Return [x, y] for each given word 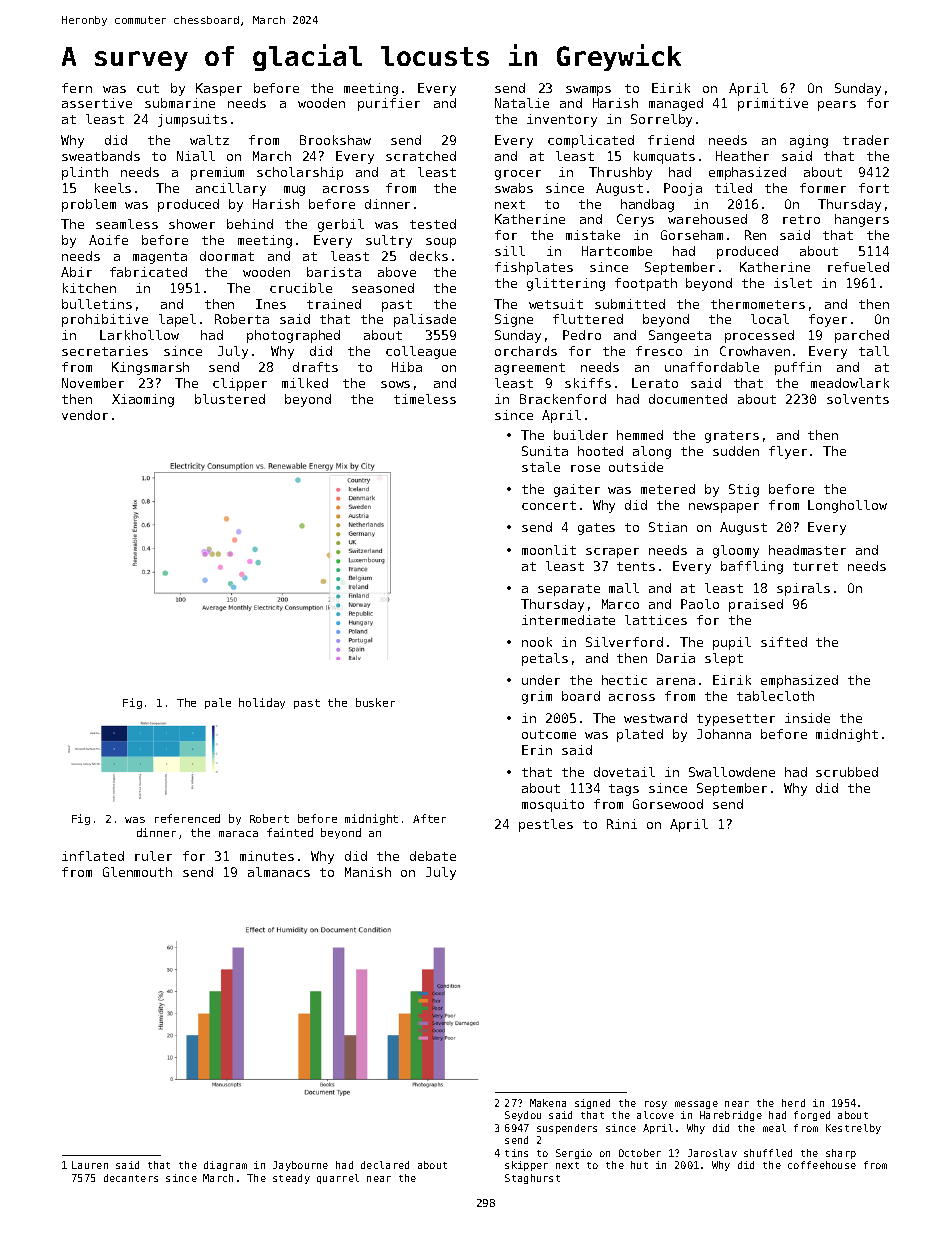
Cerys [635, 220]
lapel [177, 320]
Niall [196, 156]
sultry [389, 241]
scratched [421, 156]
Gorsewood [668, 804]
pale [218, 703]
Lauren [90, 1165]
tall [874, 351]
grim [537, 697]
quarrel [338, 1179]
